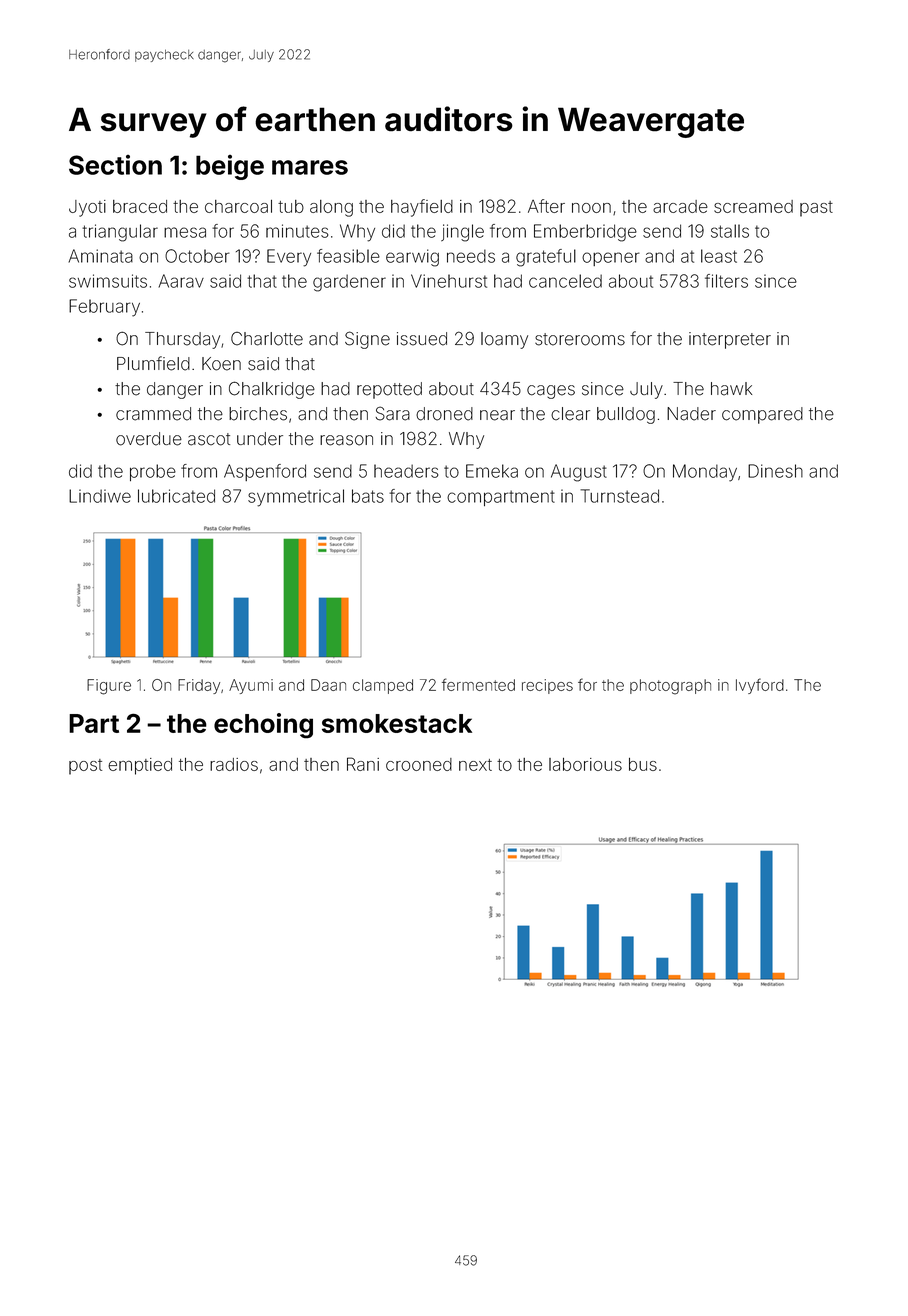 The width and height of the screenshot is (908, 1316). What do you see at coordinates (762, 415) in the screenshot?
I see `compared` at bounding box center [762, 415].
